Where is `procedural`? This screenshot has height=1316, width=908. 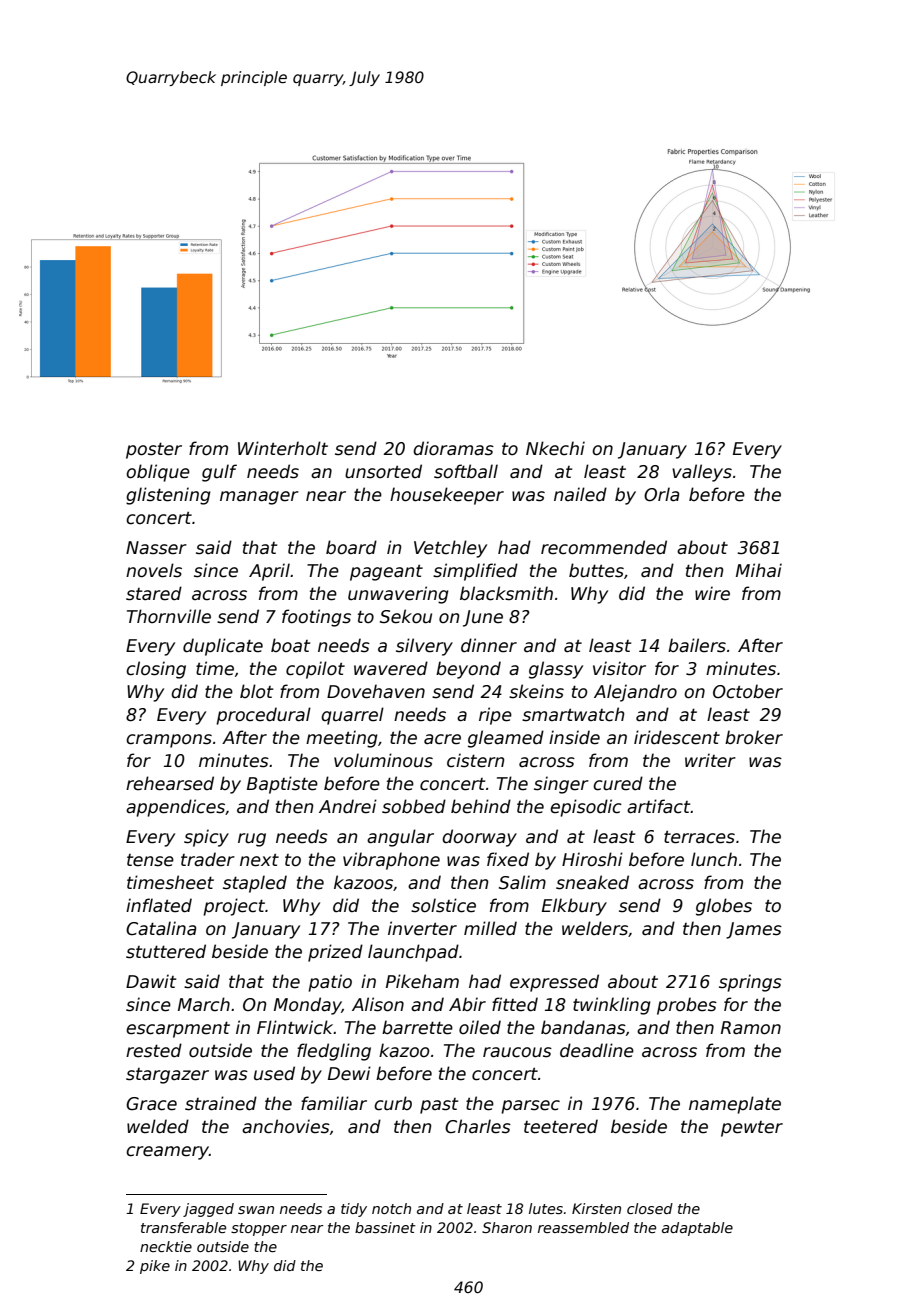 procedural is located at coordinates (263, 716).
